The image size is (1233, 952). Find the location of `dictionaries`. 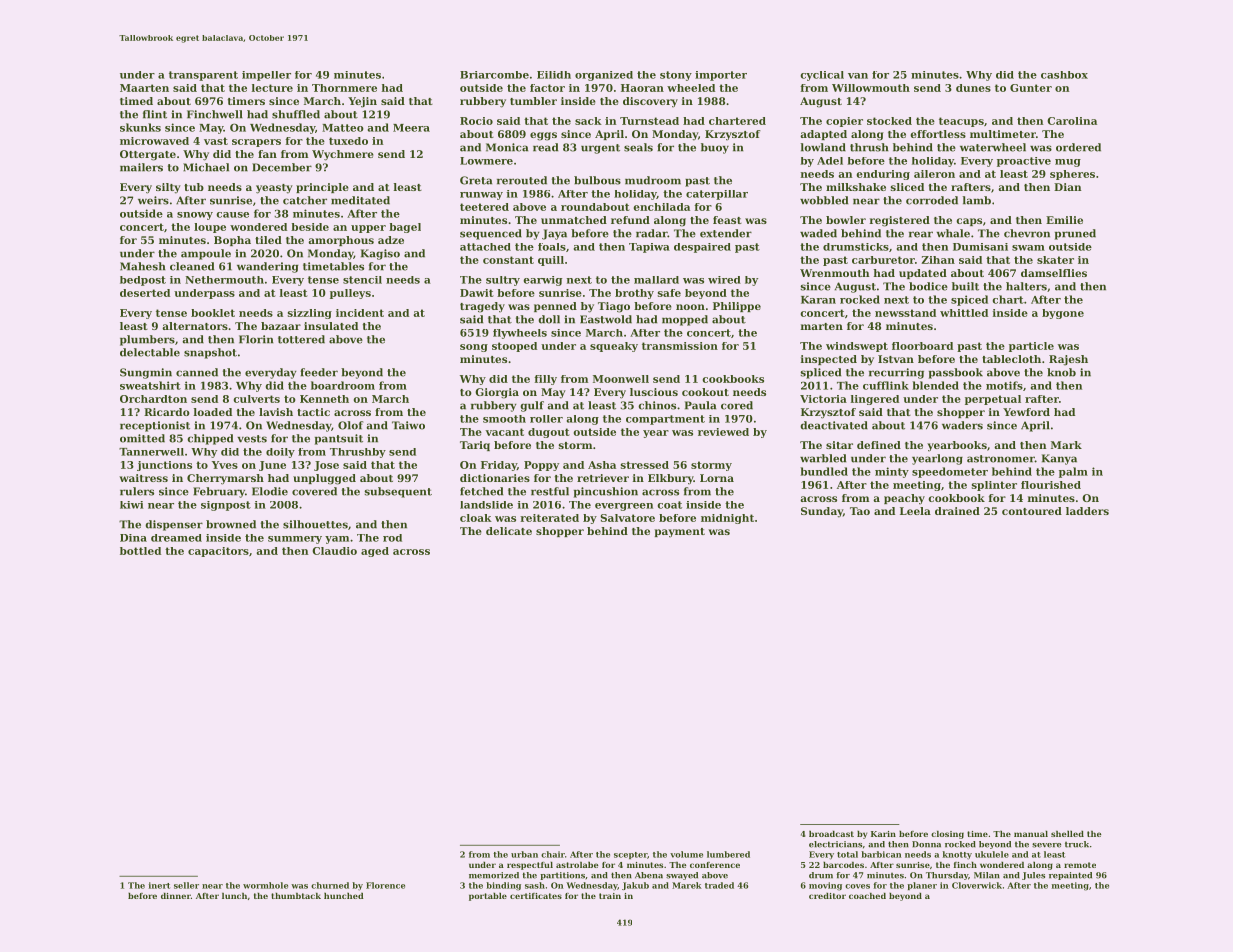

dictionaries is located at coordinates (495, 478).
